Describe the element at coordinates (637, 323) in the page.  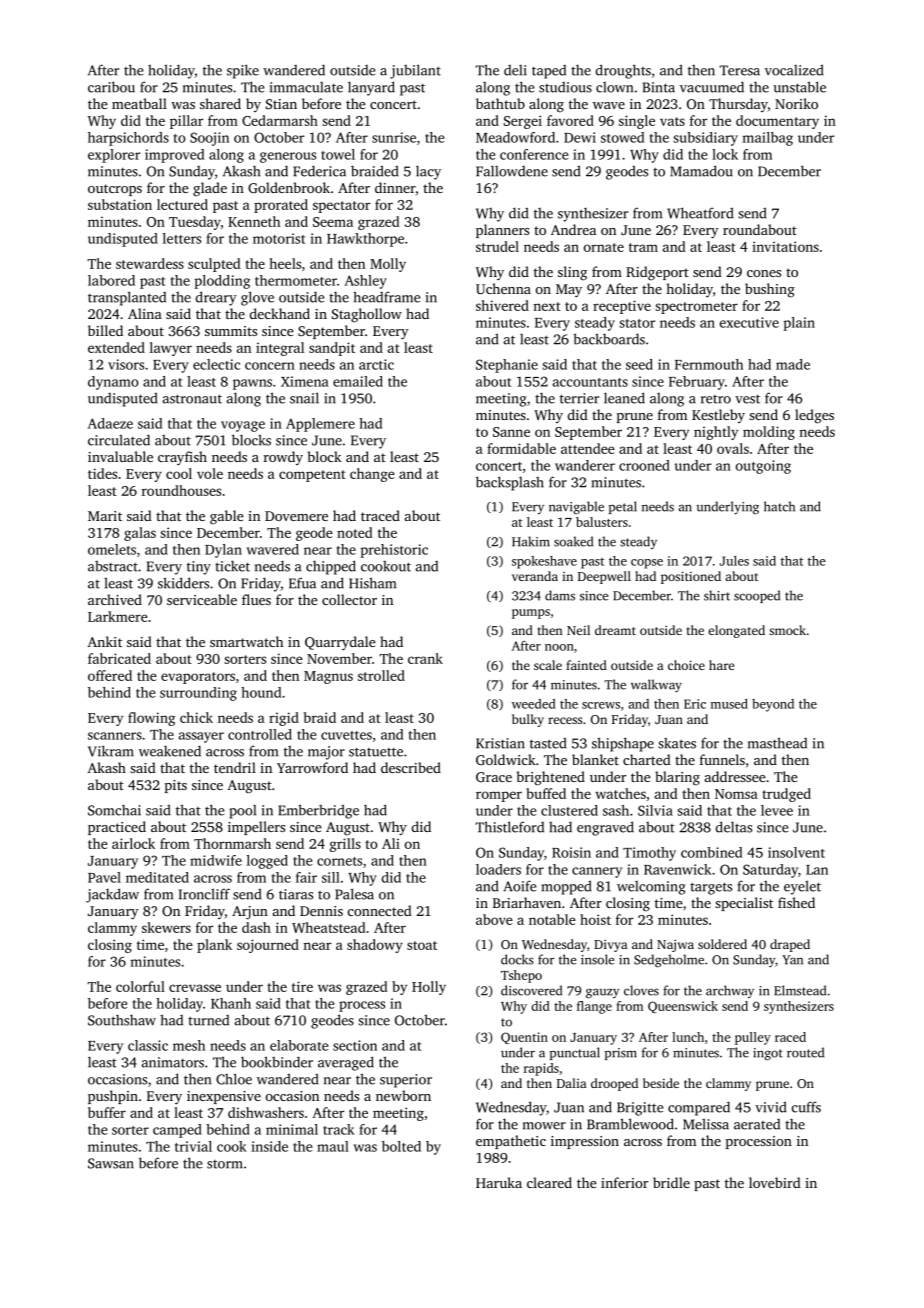
I see `stator` at that location.
